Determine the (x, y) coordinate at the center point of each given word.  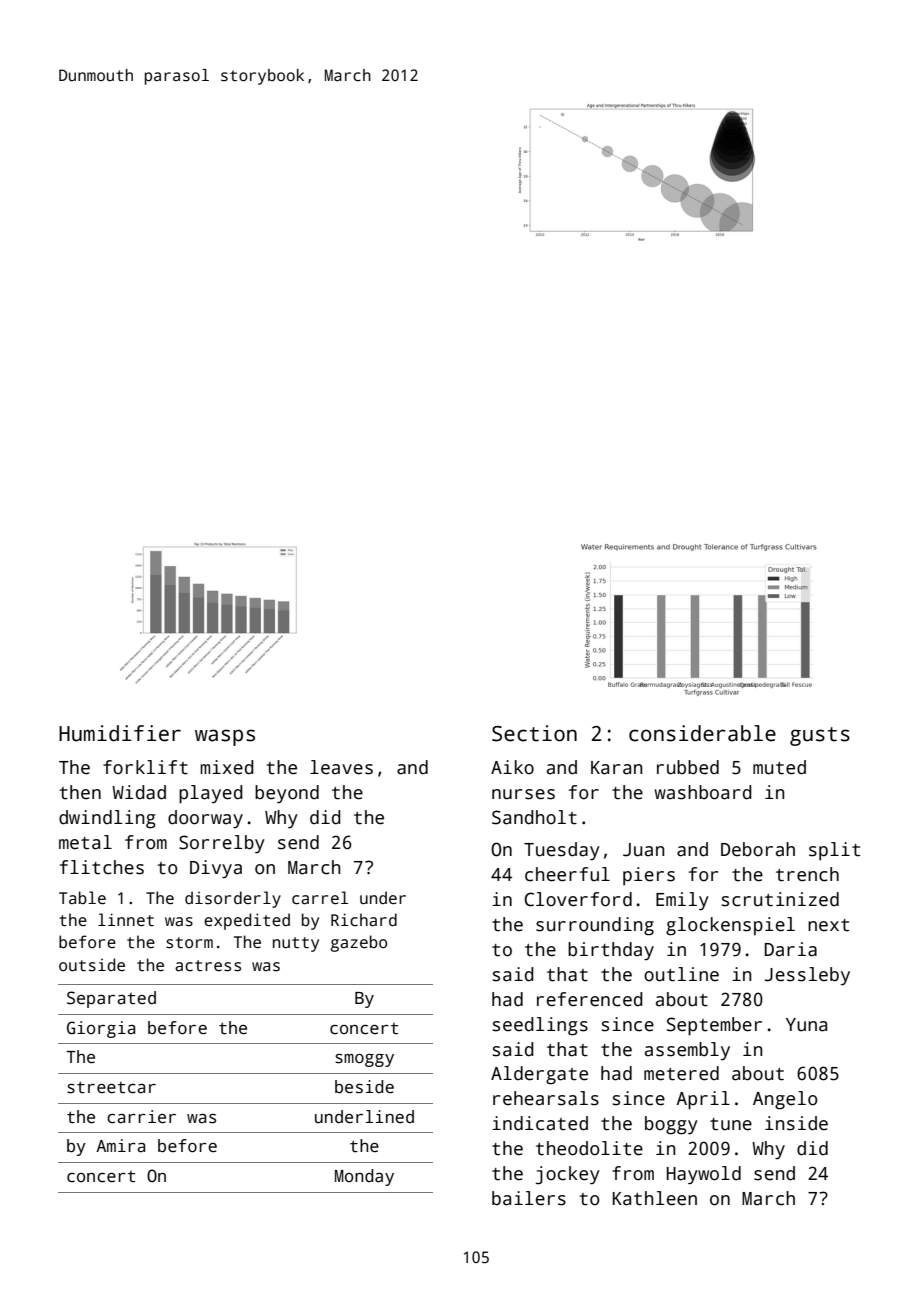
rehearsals (546, 1098)
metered (681, 1073)
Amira (120, 1146)
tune (731, 1124)
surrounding (595, 926)
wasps (225, 737)
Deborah (758, 849)
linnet (126, 919)
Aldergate (539, 1075)
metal (85, 842)
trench (807, 874)
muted (779, 767)
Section (534, 733)
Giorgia (101, 1029)
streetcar (111, 1087)
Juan (643, 850)
